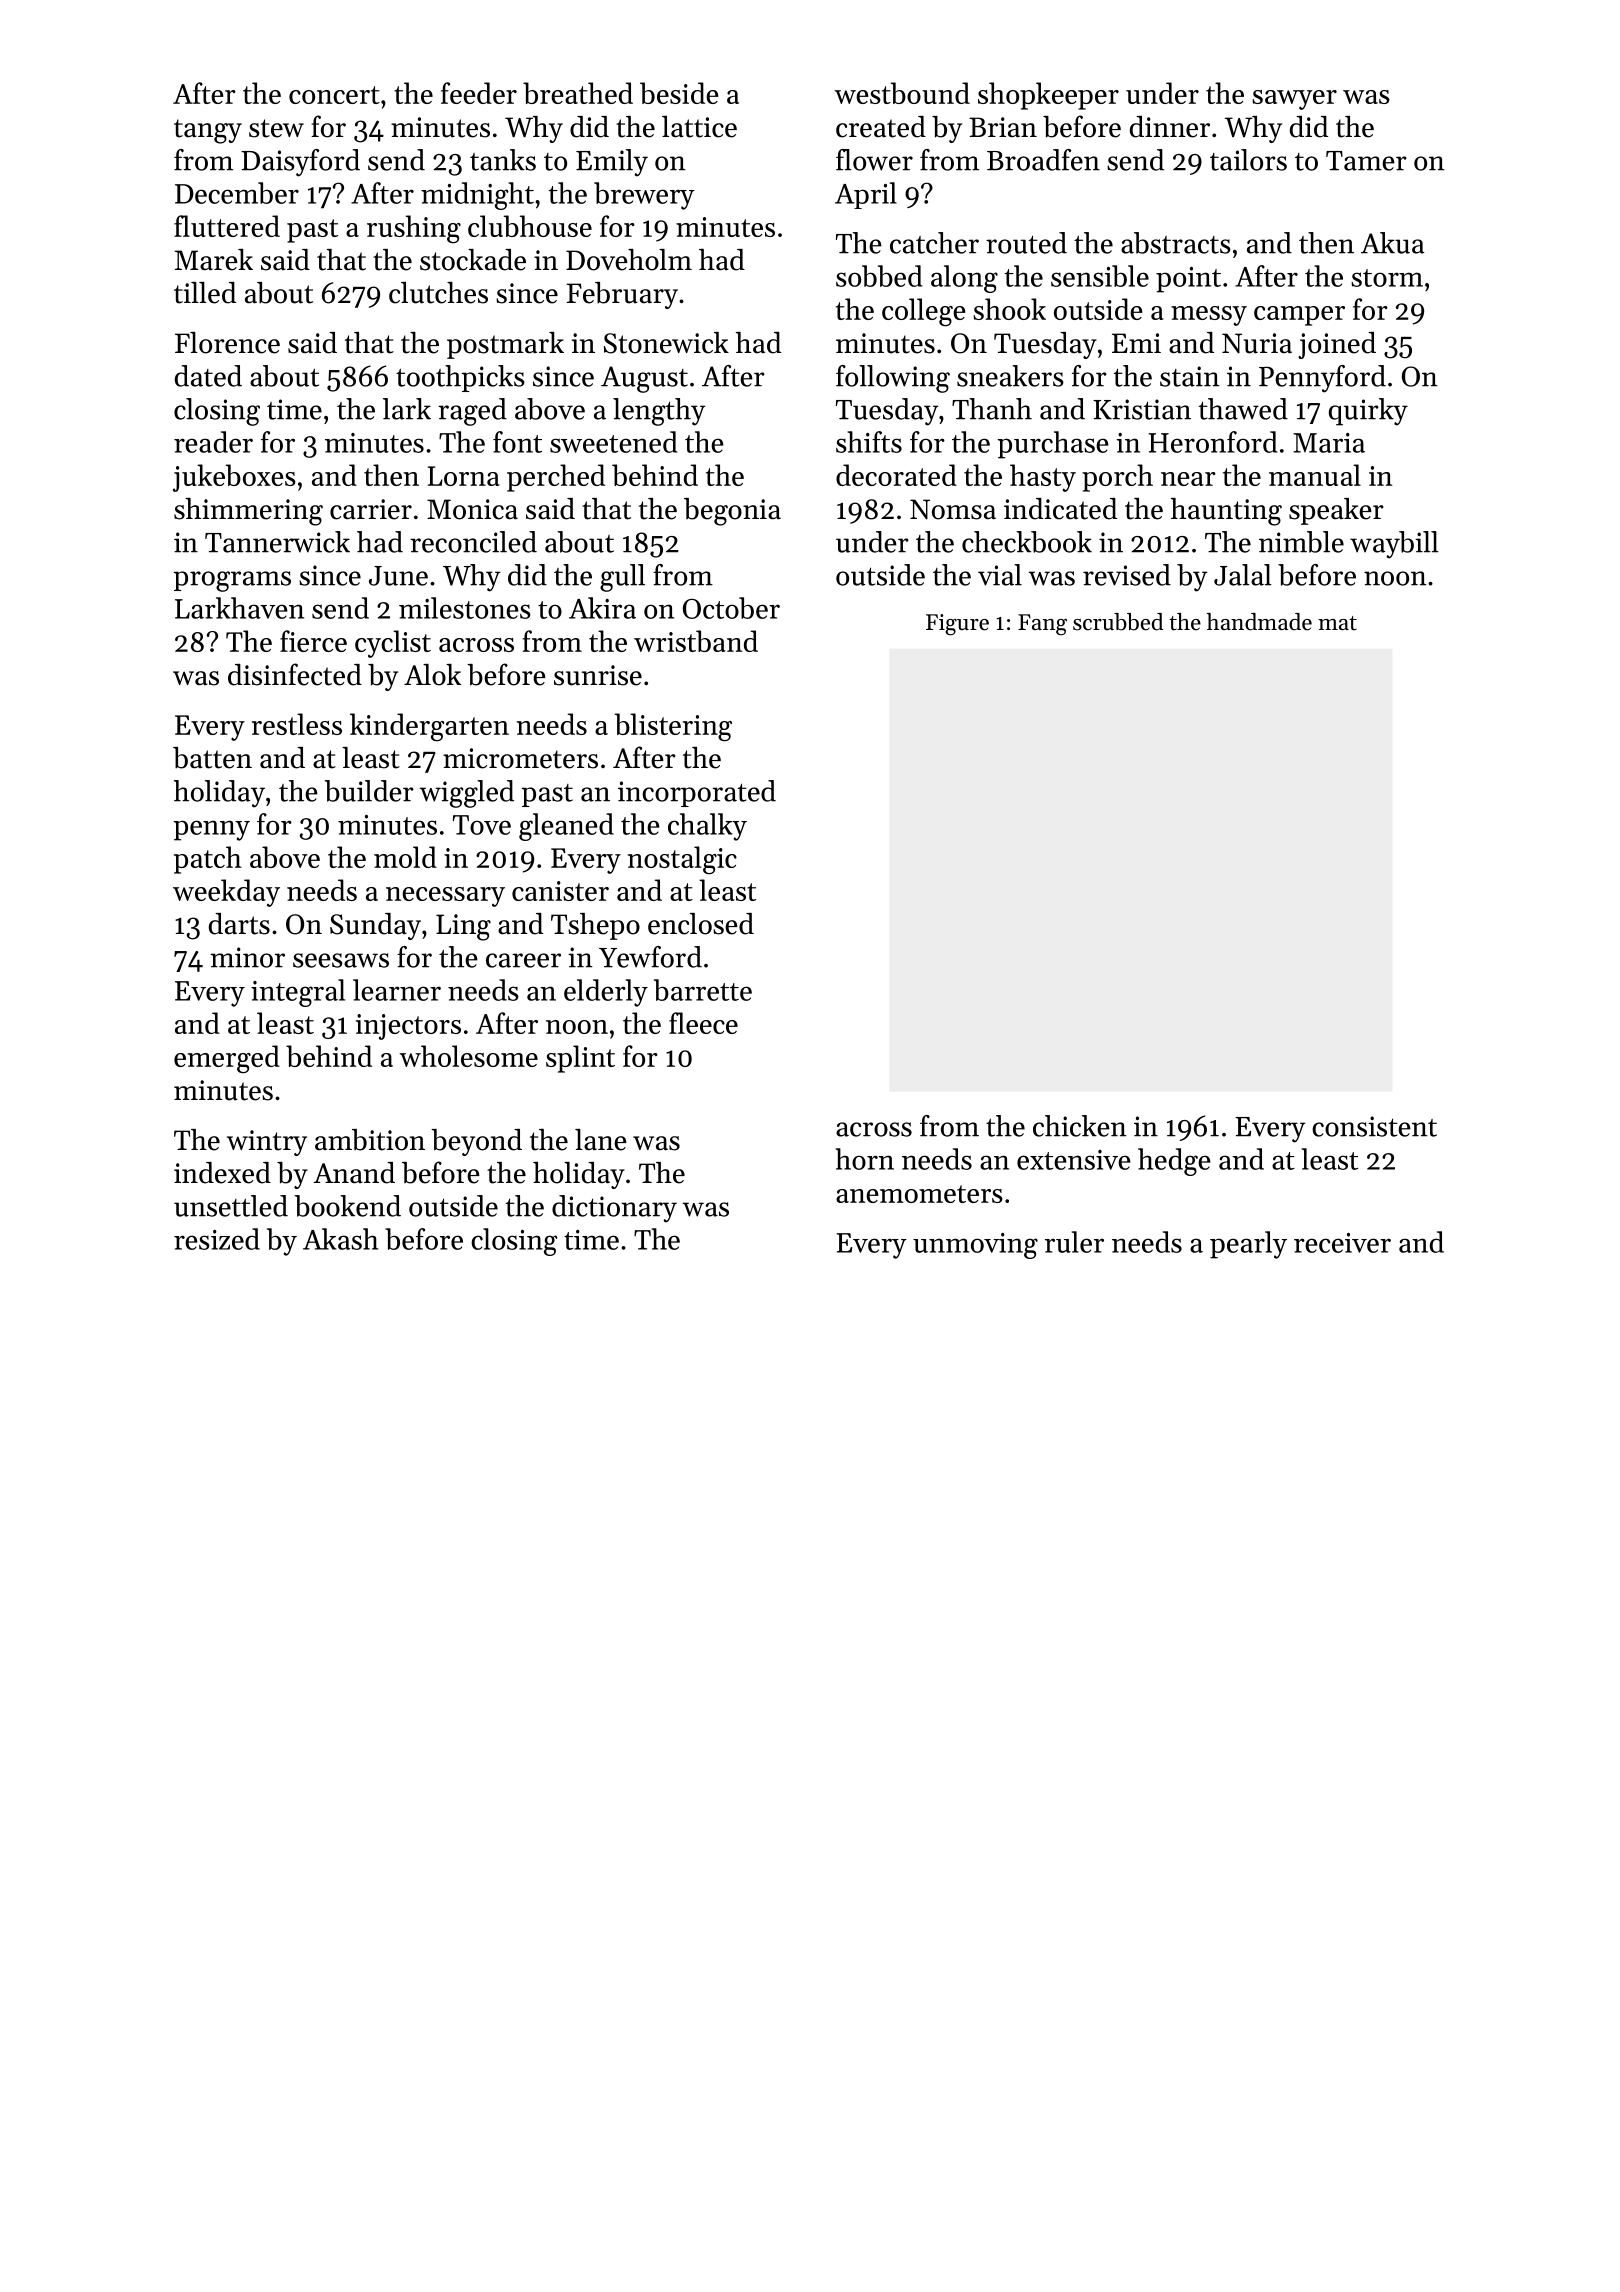  What do you see at coordinates (1074, 1160) in the image?
I see `extensive` at bounding box center [1074, 1160].
